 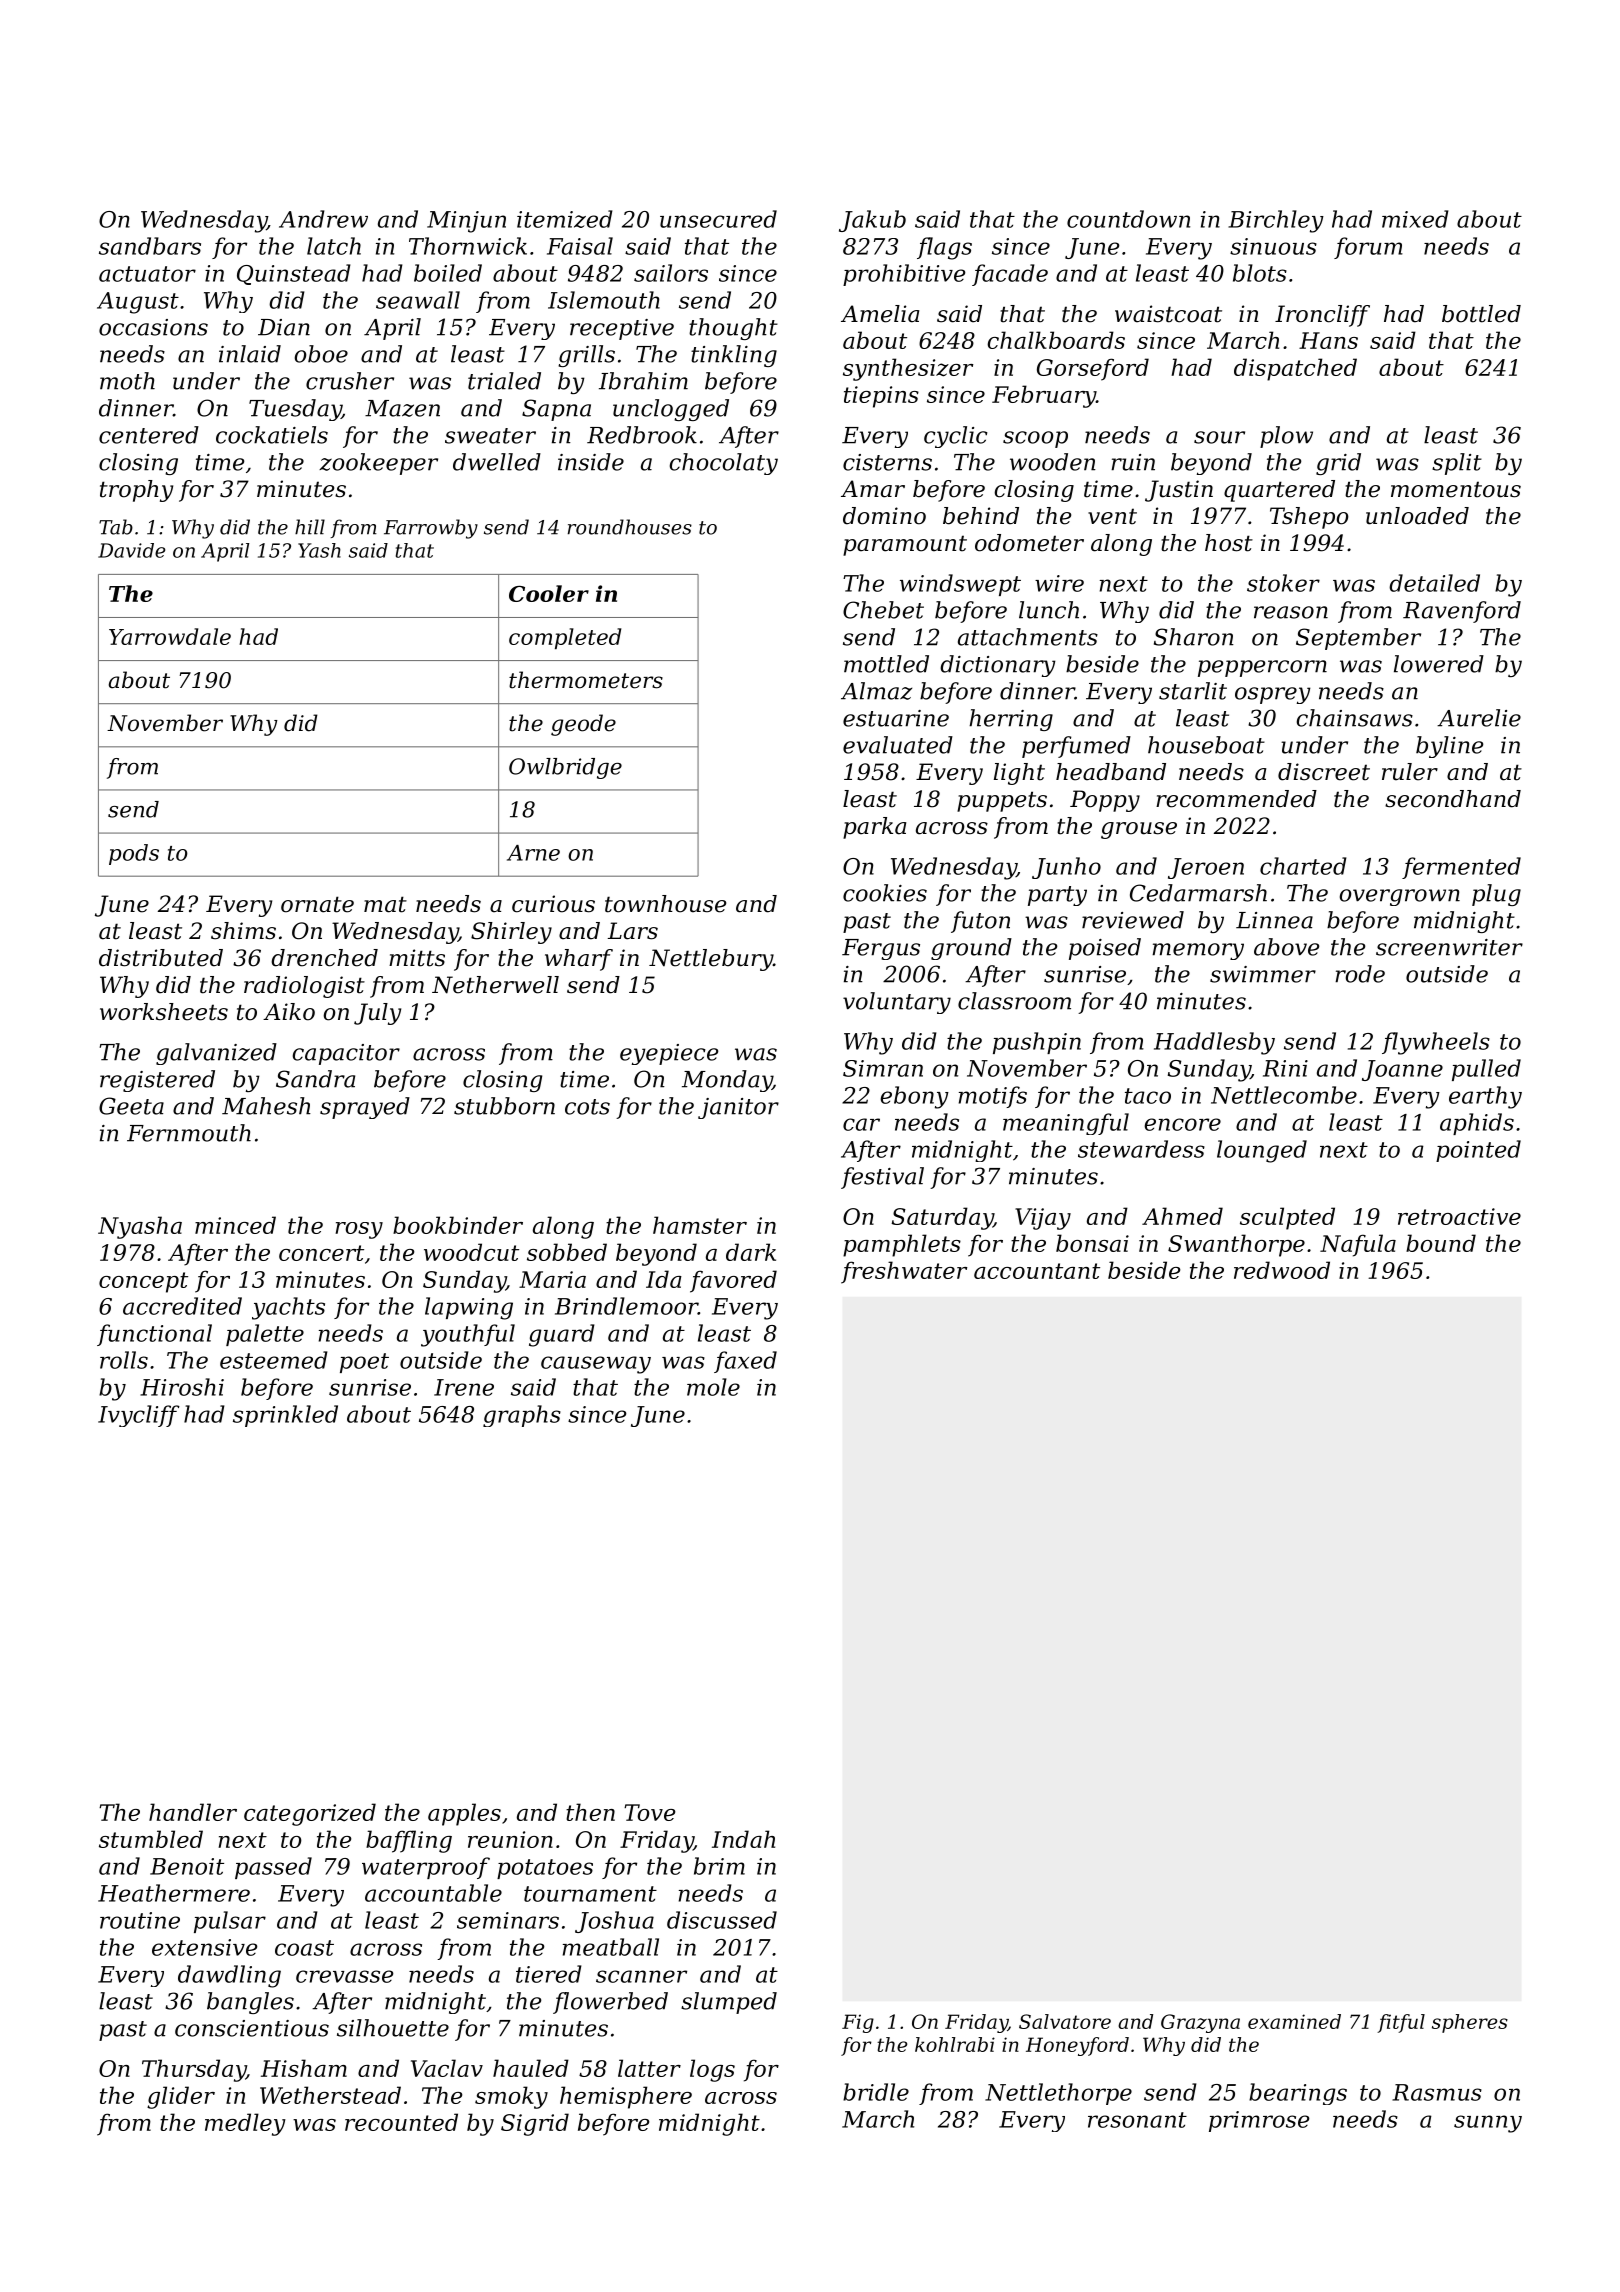 What do you see at coordinates (285, 1416) in the document?
I see `sprinkled` at bounding box center [285, 1416].
